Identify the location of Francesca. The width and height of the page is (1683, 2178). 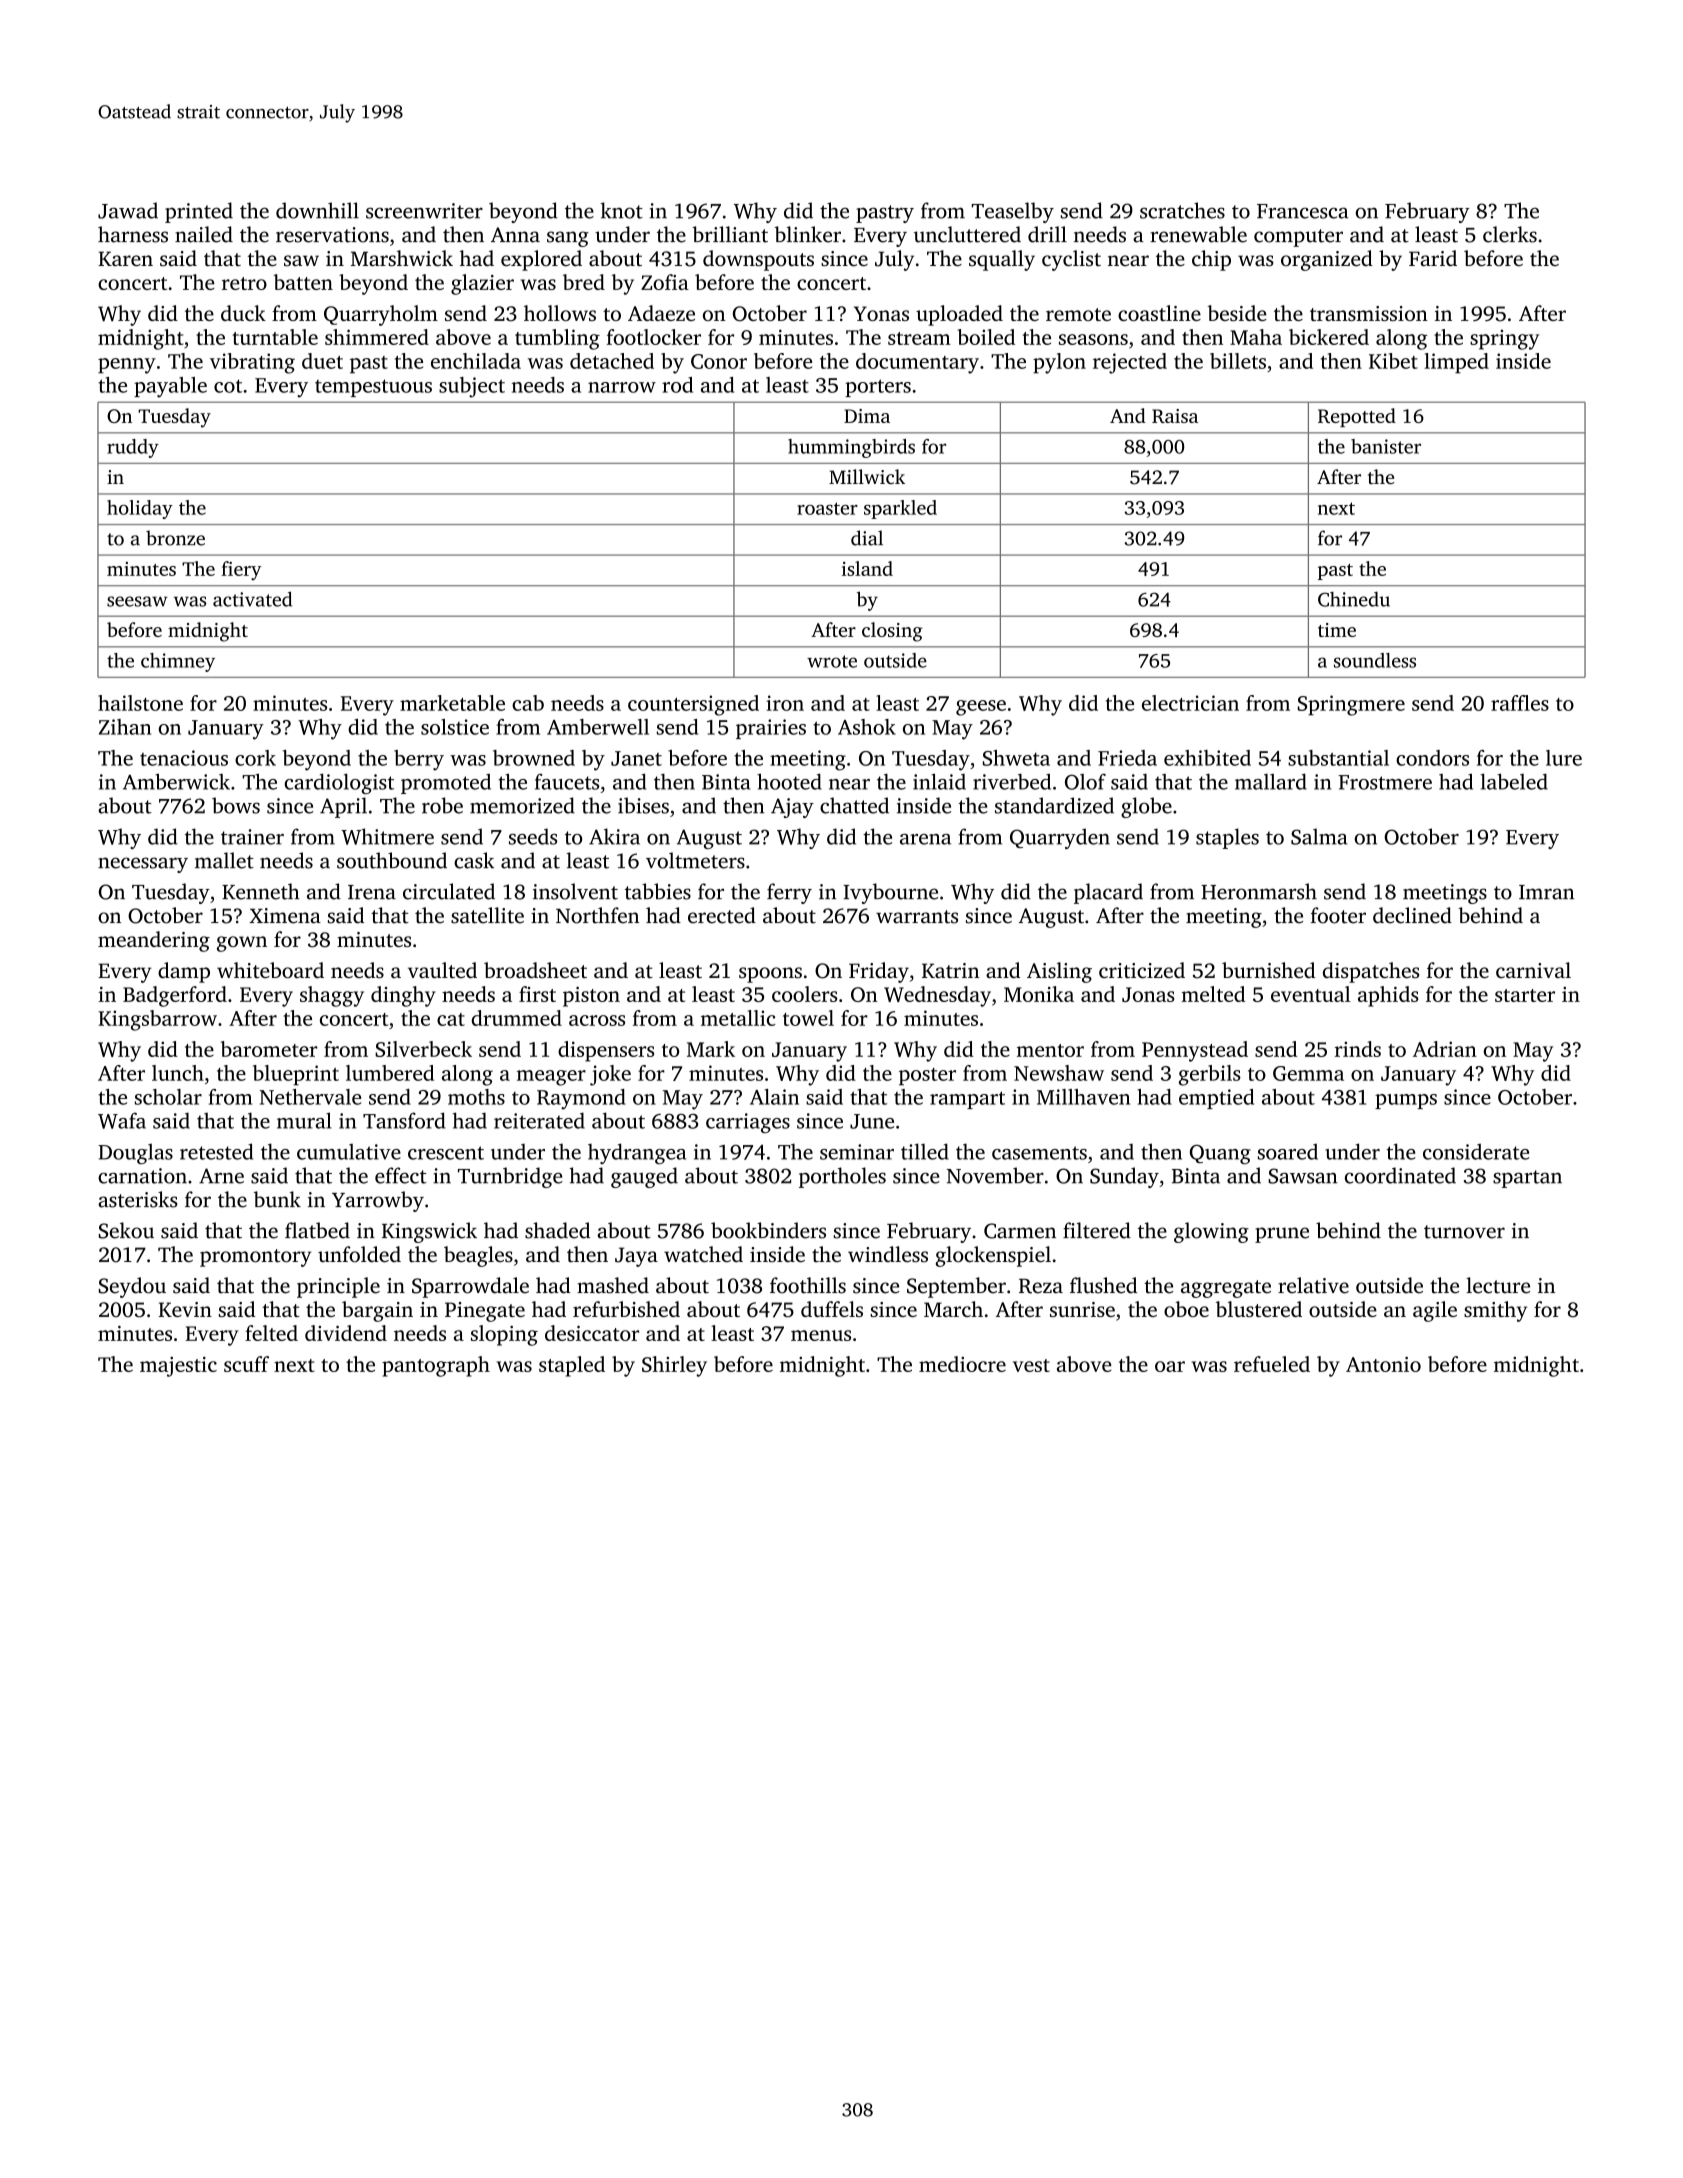
(1303, 211).
